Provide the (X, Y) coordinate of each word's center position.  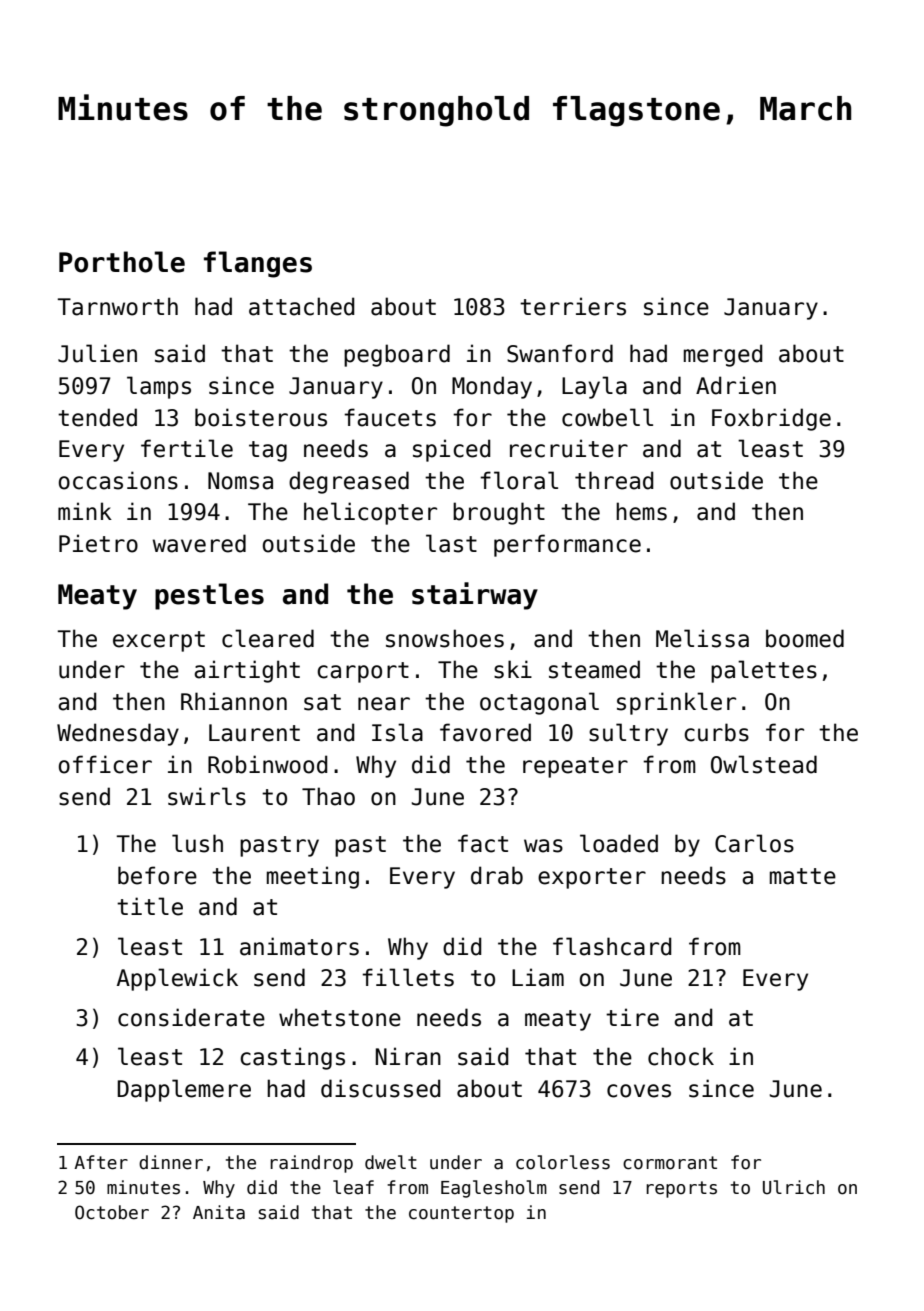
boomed (805, 638)
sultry (628, 734)
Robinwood (268, 764)
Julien (97, 353)
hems (641, 511)
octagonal (539, 703)
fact (483, 843)
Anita (219, 1212)
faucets (390, 417)
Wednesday (118, 734)
